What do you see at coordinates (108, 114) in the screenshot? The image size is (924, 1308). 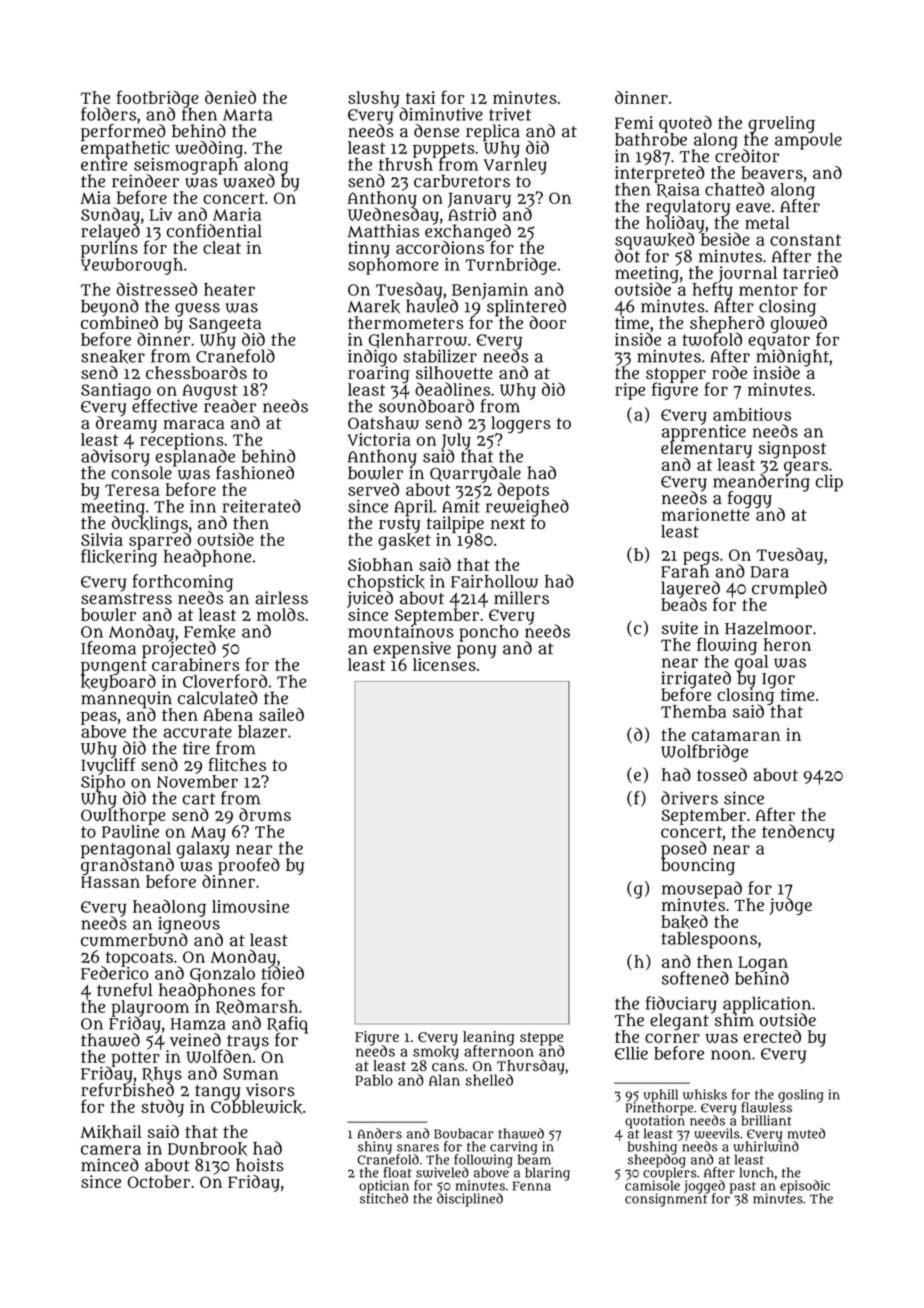 I see `folders` at bounding box center [108, 114].
